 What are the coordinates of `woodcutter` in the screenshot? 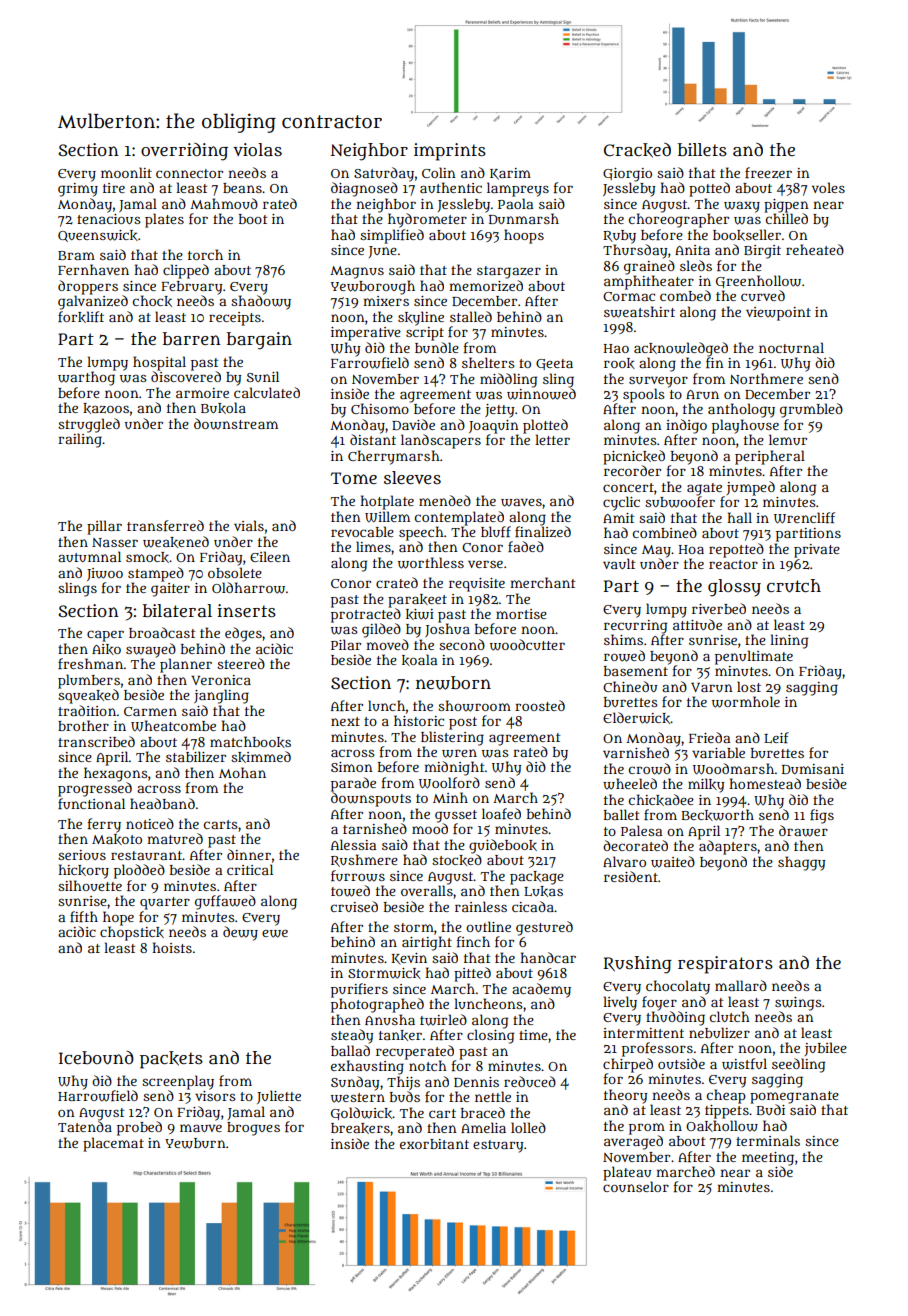 It's located at (527, 645).
